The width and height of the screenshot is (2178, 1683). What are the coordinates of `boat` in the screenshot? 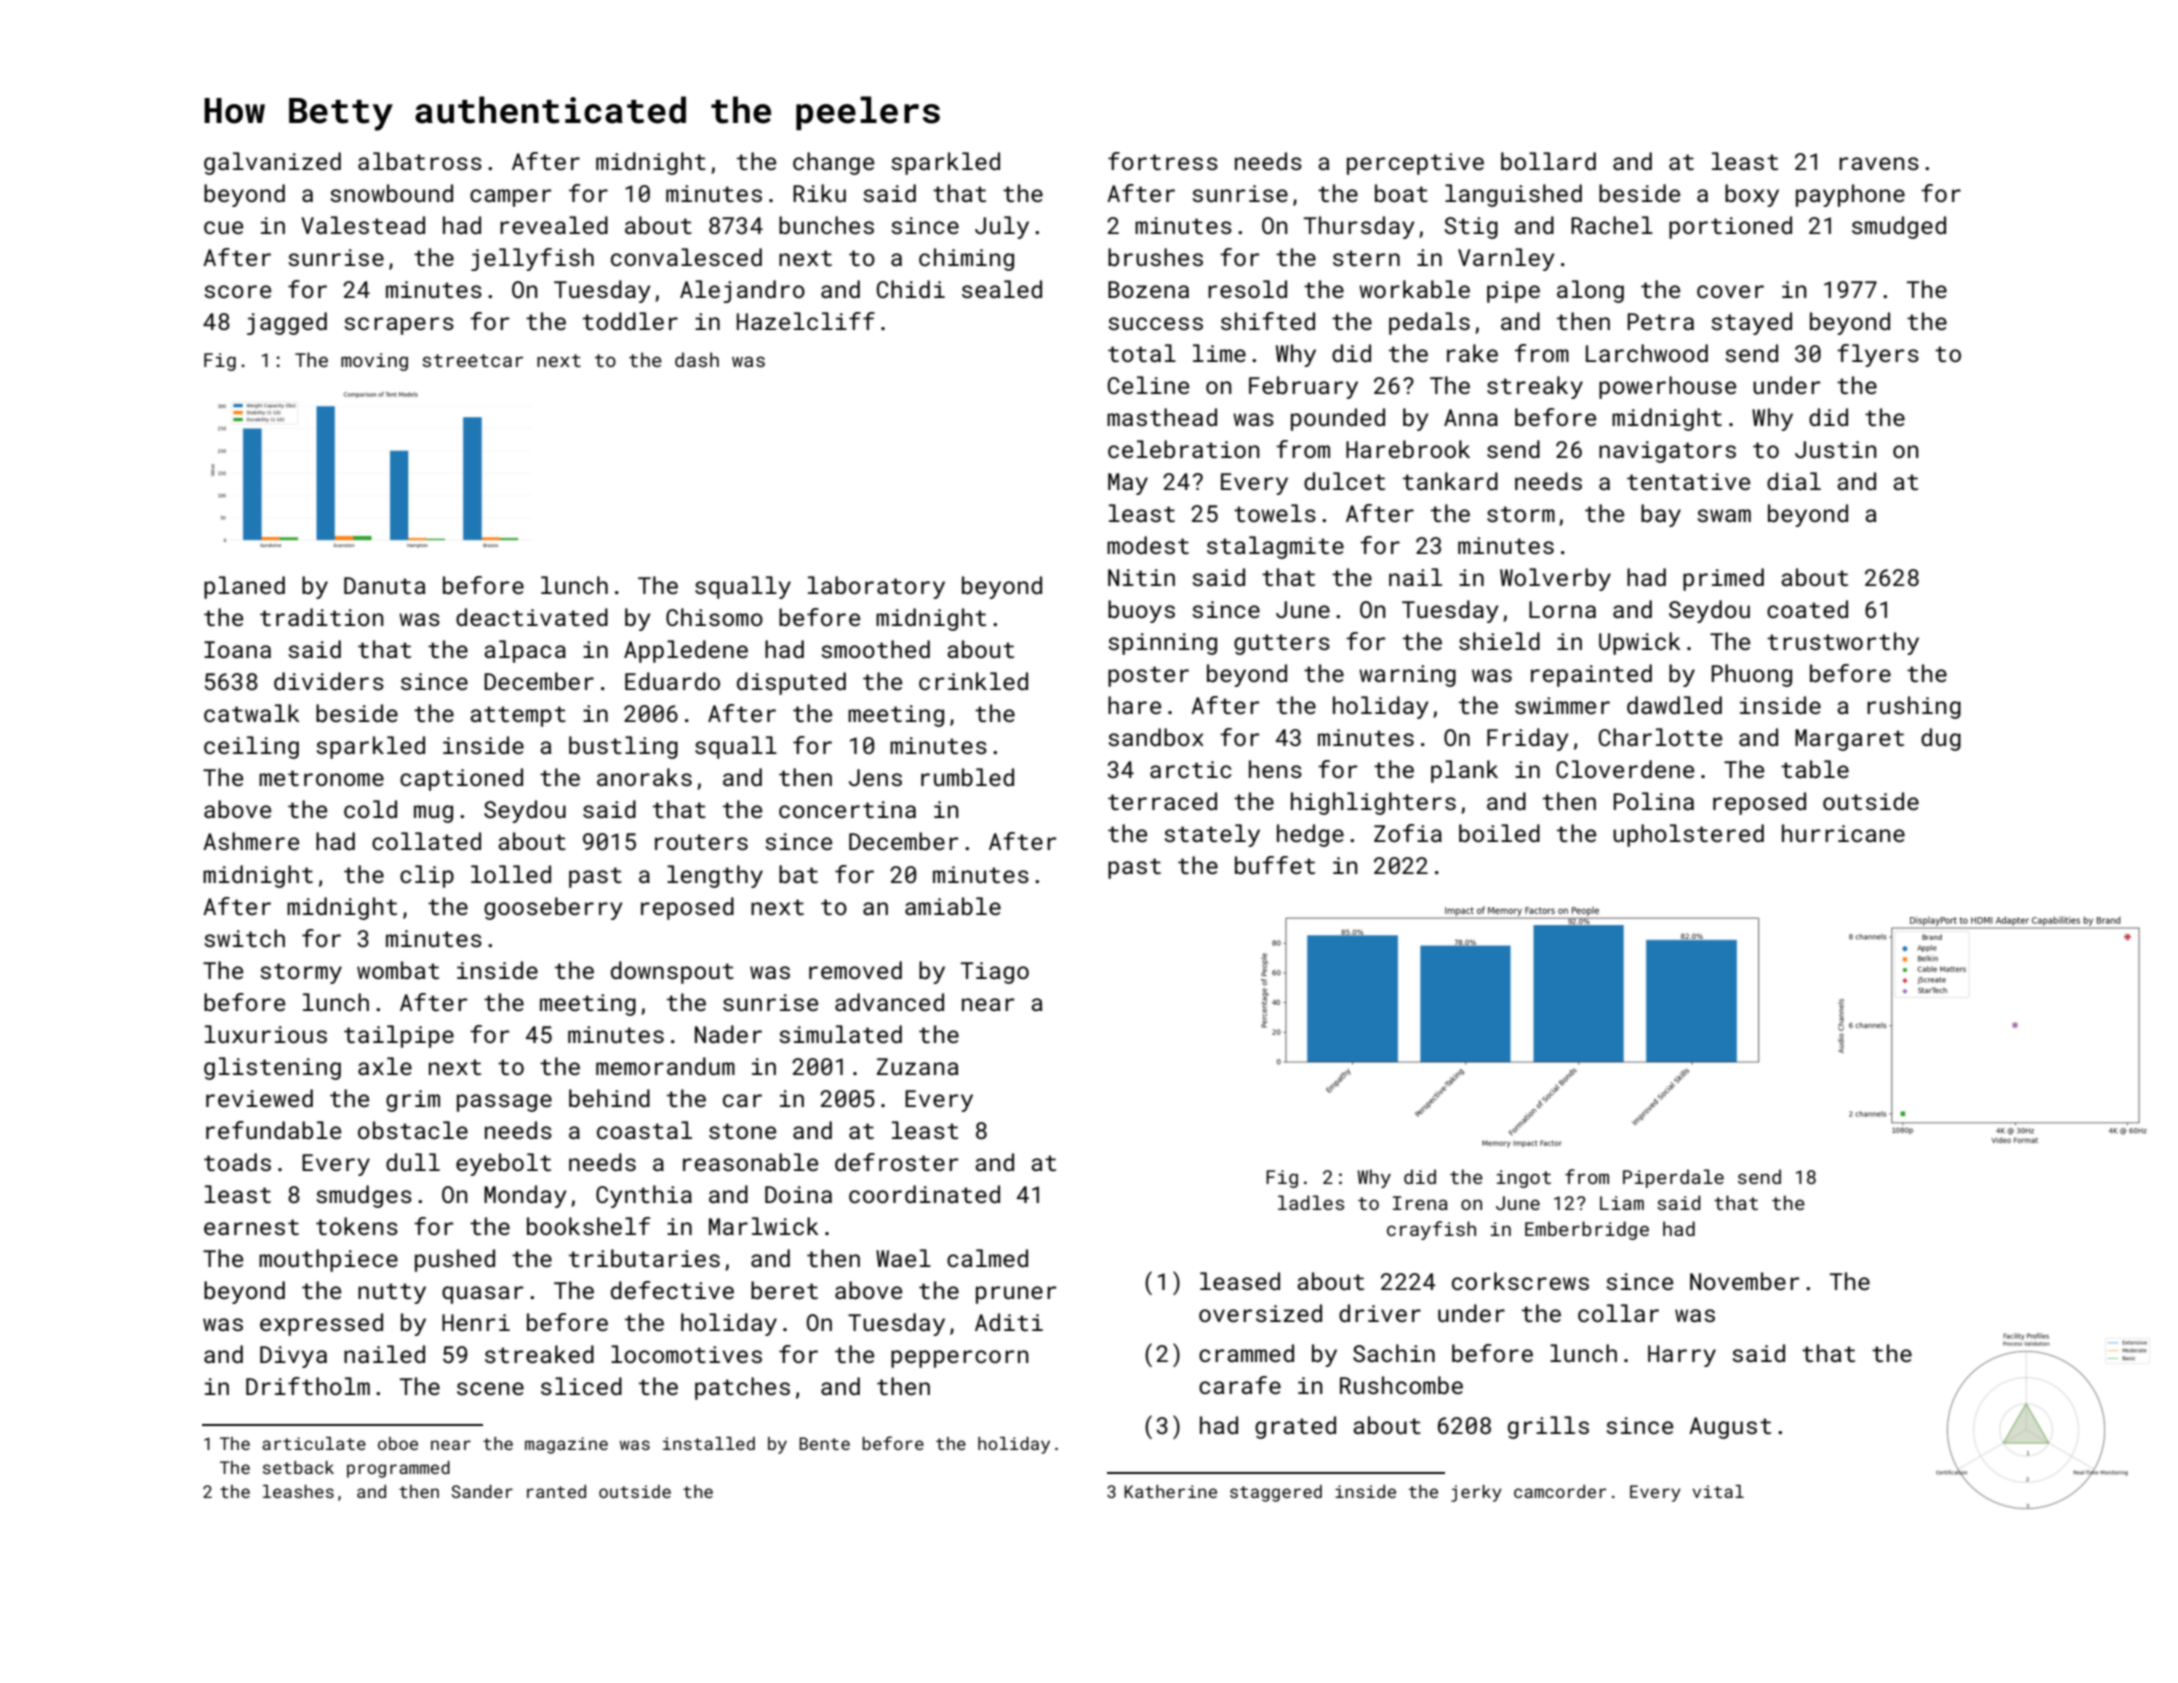 It's located at (1401, 193).
